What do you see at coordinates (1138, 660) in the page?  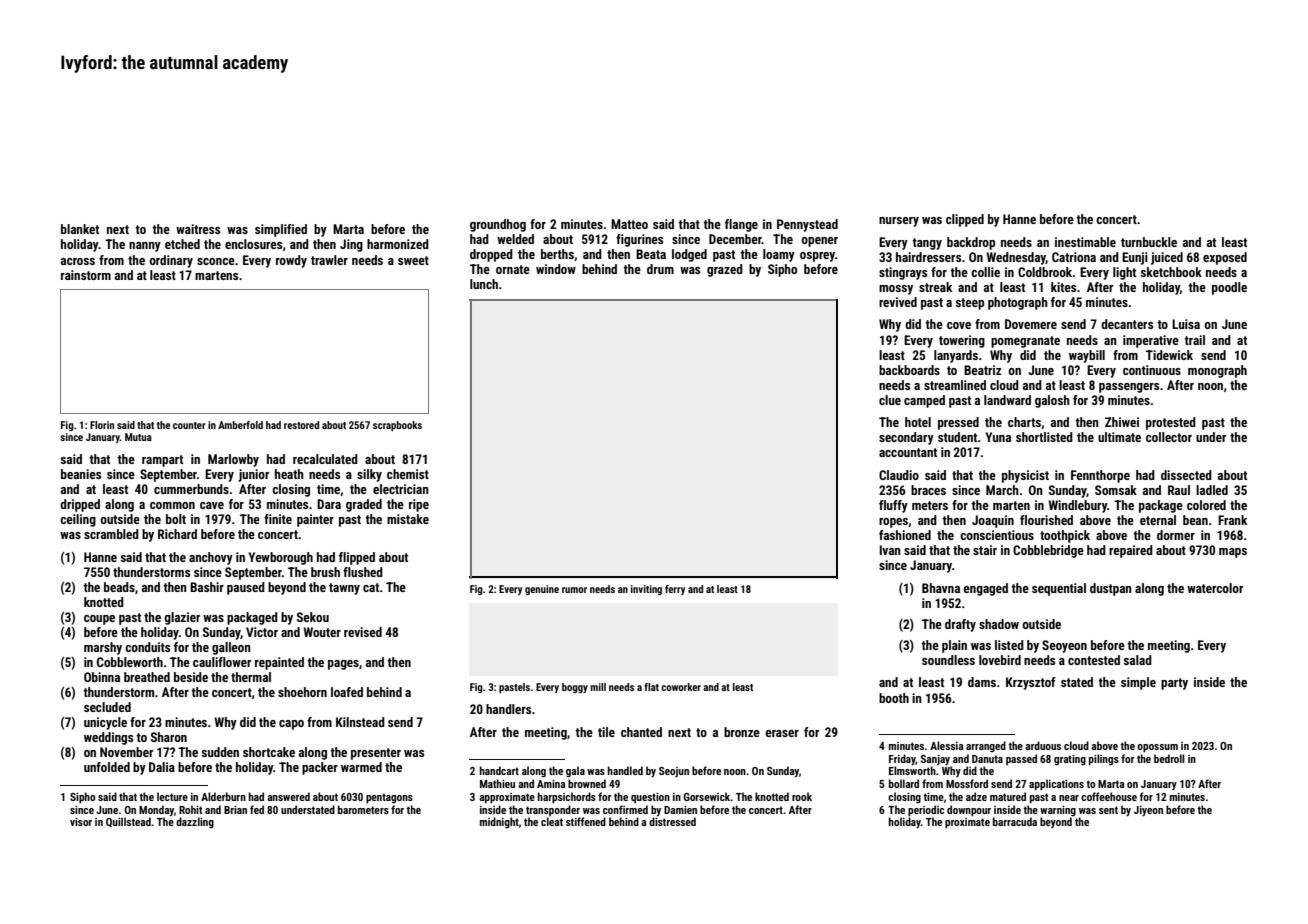 I see `salad` at bounding box center [1138, 660].
